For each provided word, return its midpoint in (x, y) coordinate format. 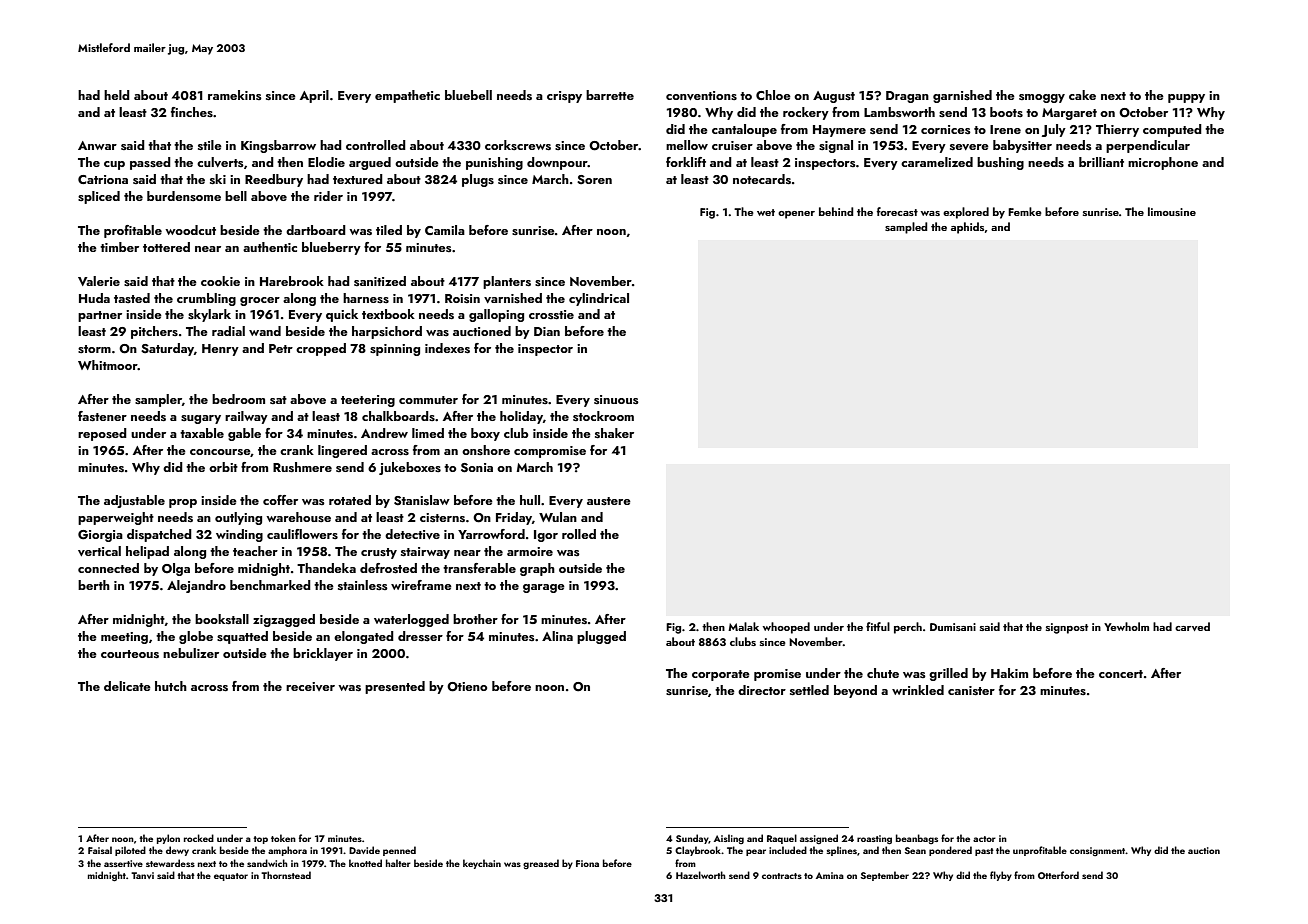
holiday (521, 417)
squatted (242, 637)
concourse (220, 452)
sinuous (616, 399)
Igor (546, 536)
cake (1082, 95)
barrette (610, 95)
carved (1192, 626)
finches (192, 112)
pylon (168, 839)
